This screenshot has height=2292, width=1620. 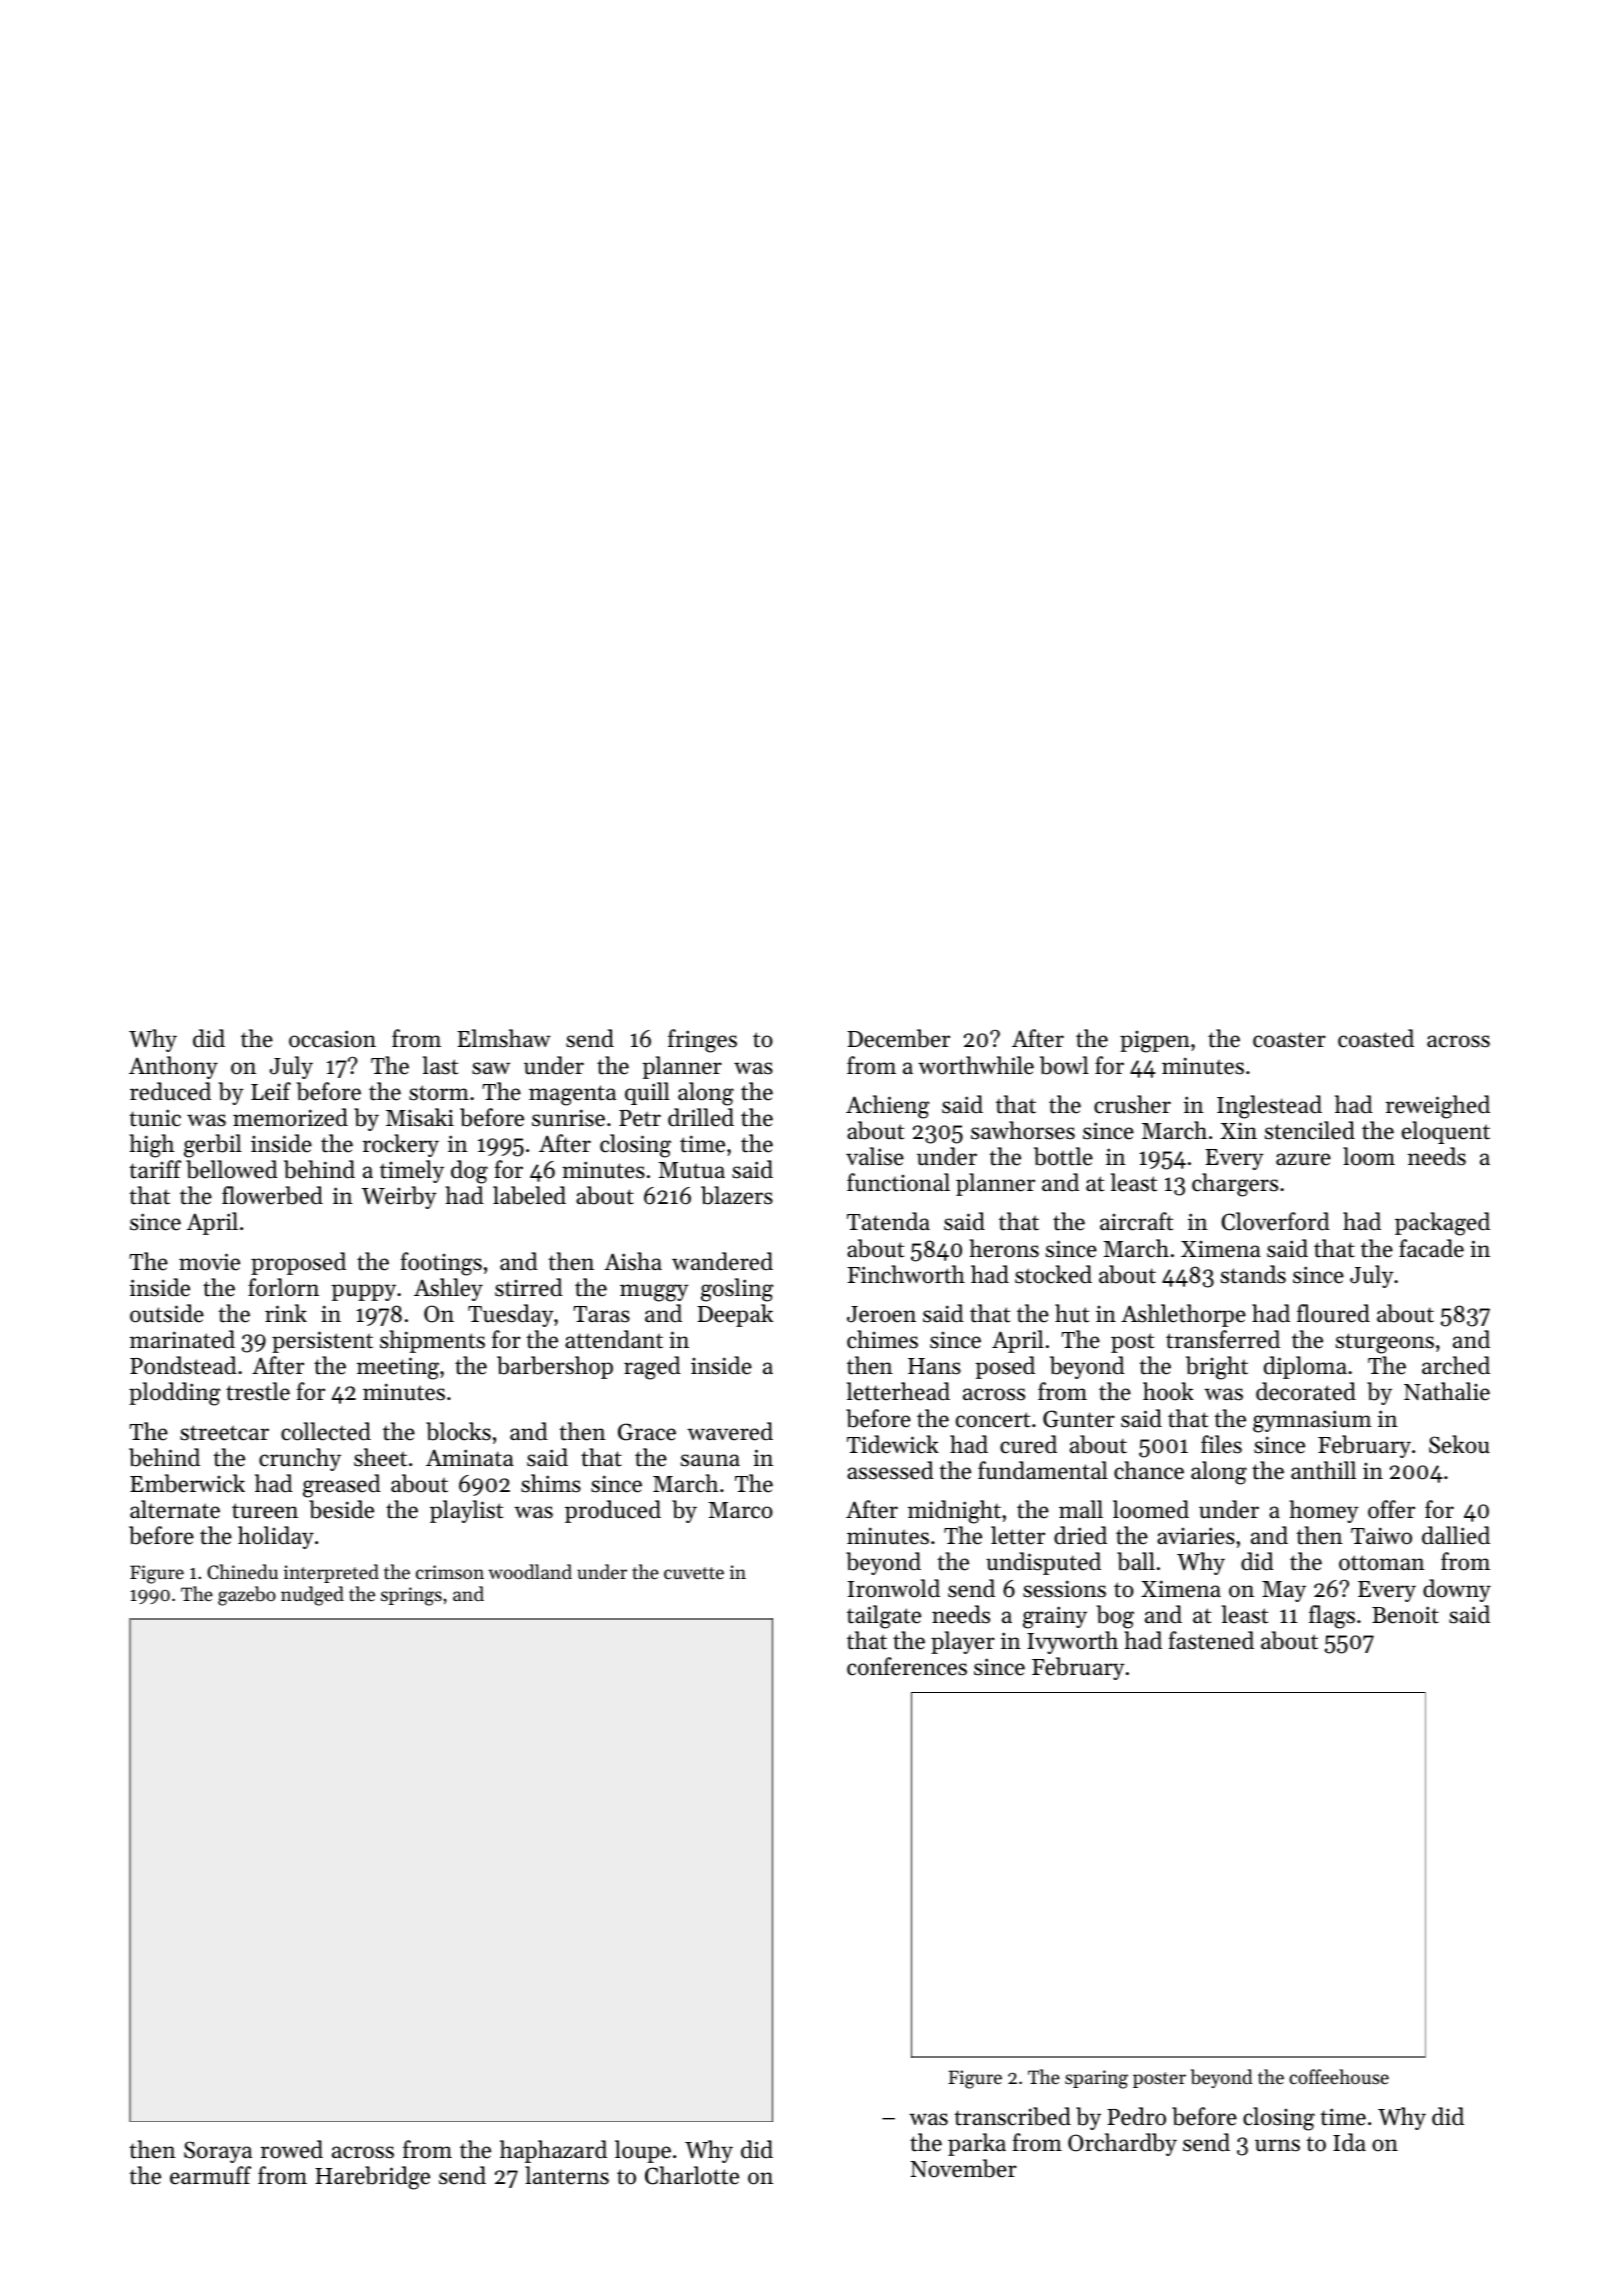 What do you see at coordinates (1149, 1470) in the screenshot?
I see `chance` at bounding box center [1149, 1470].
